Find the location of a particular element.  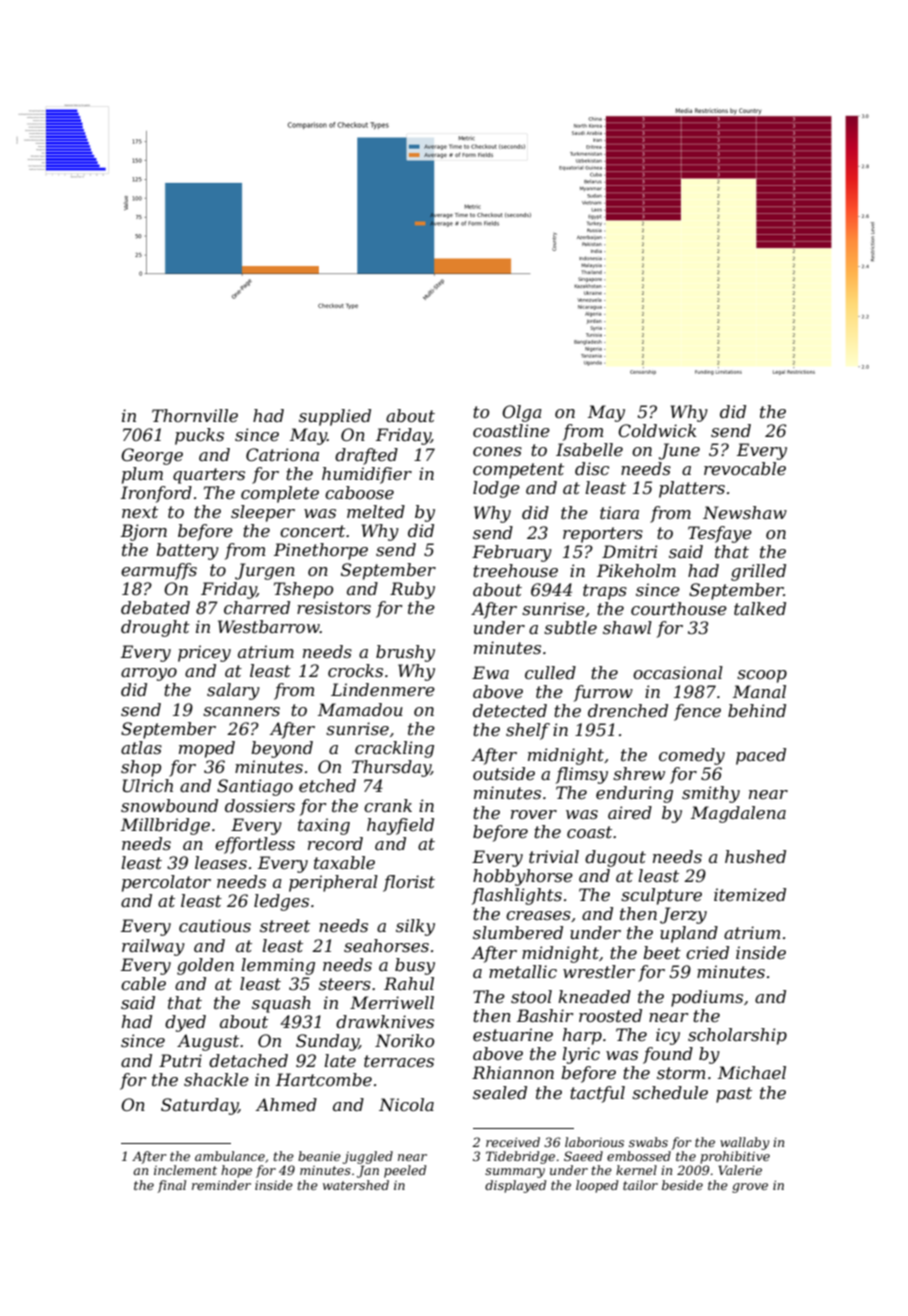

florist is located at coordinates (409, 883).
